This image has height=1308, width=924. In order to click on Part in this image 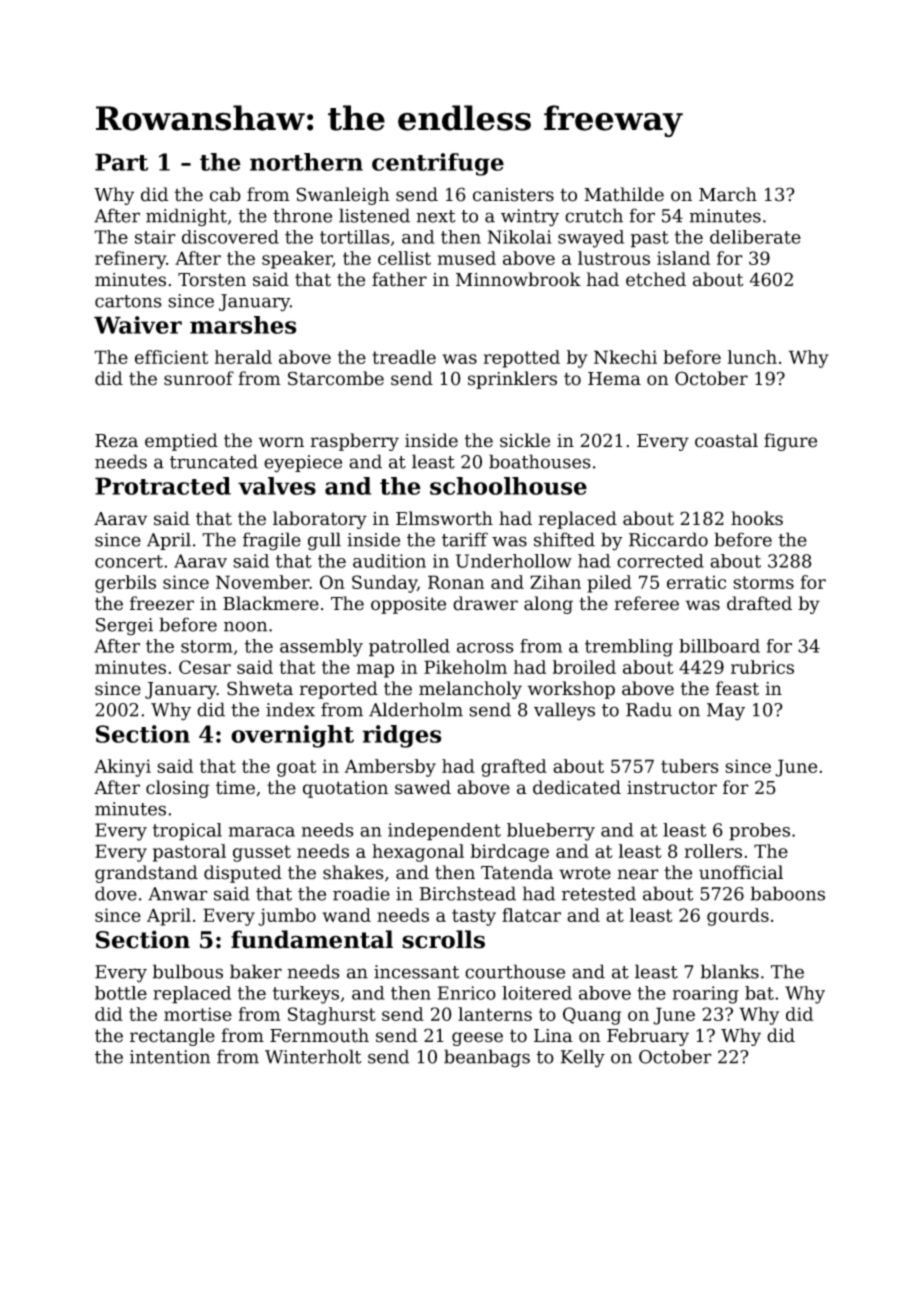, I will do `click(121, 162)`.
